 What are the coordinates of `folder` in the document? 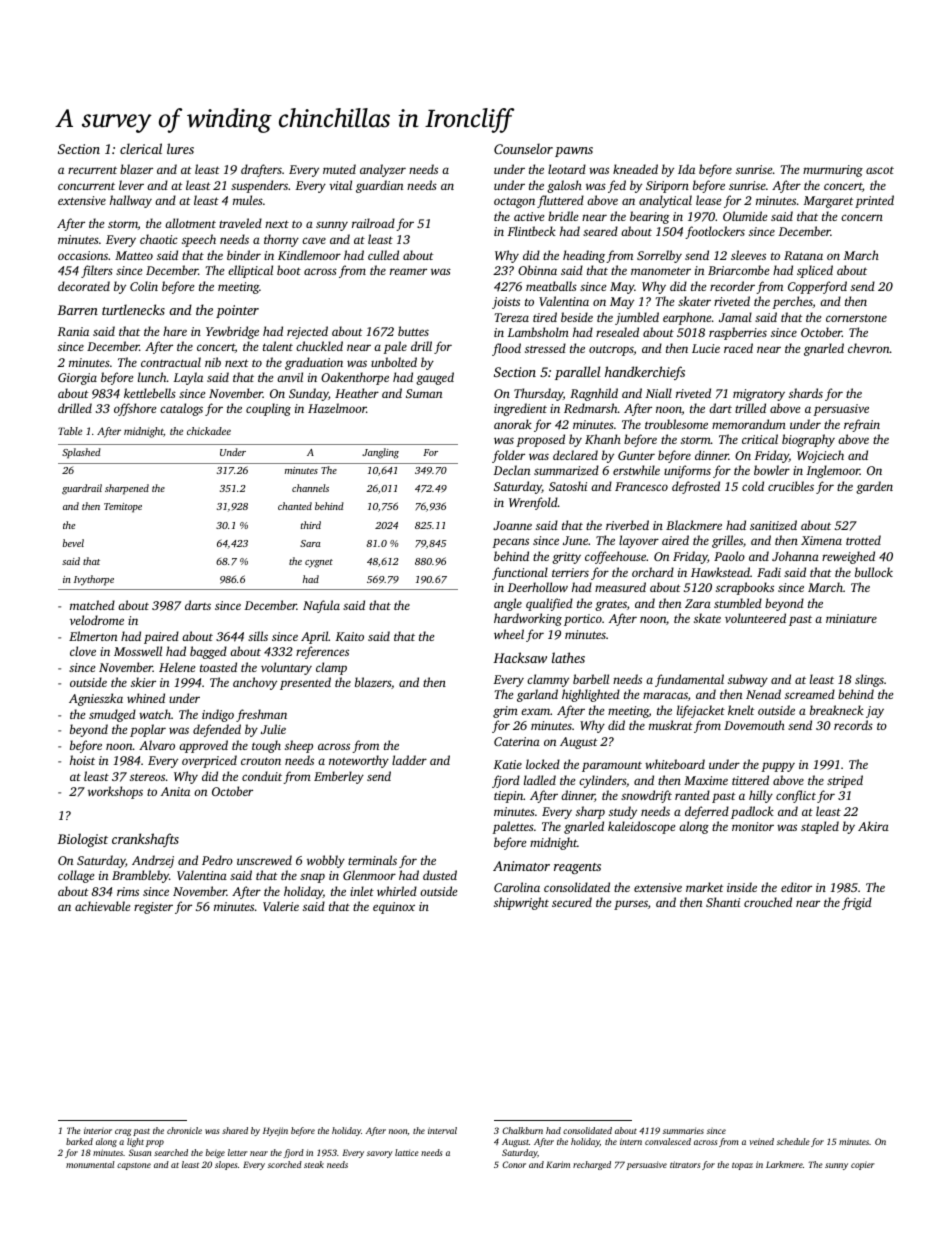 It's located at (508, 456).
